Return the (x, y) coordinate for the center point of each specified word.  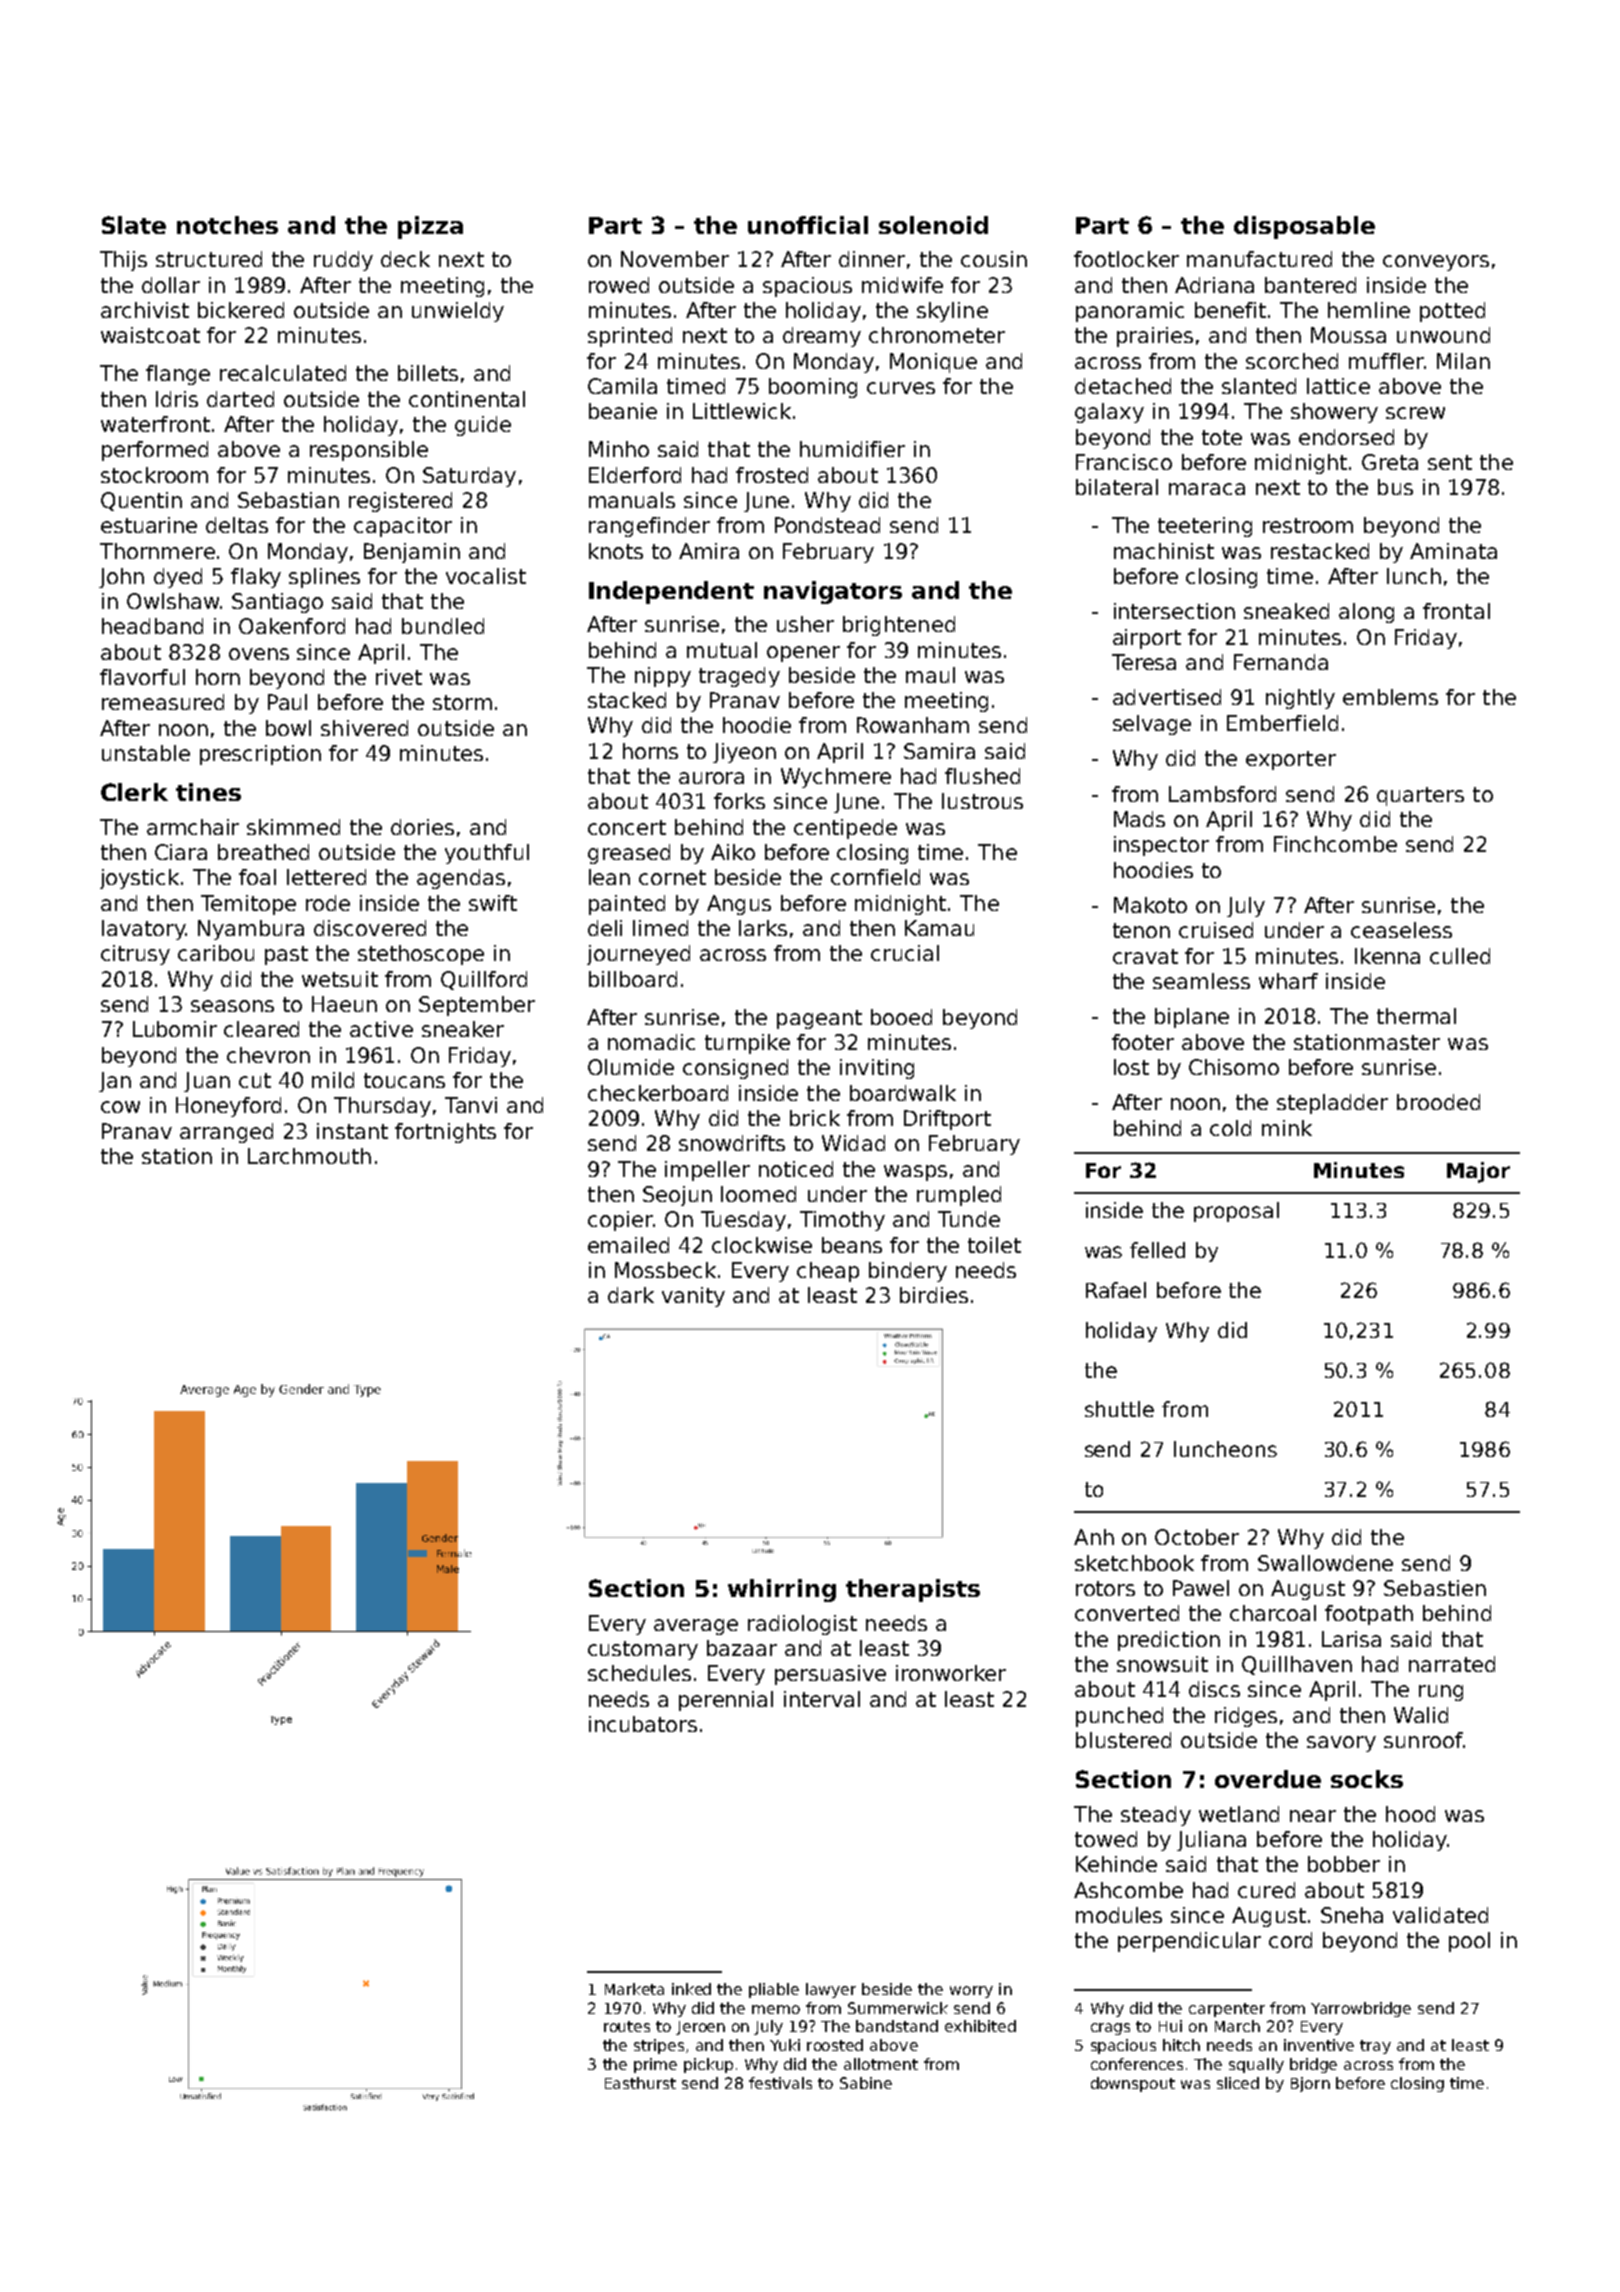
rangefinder (649, 527)
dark (631, 1295)
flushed (982, 776)
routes (627, 2026)
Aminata (1453, 551)
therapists (913, 1590)
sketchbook (1134, 1563)
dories (422, 827)
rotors (1105, 1588)
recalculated (283, 373)
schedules (639, 1673)
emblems (1390, 697)
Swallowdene (1325, 1563)
